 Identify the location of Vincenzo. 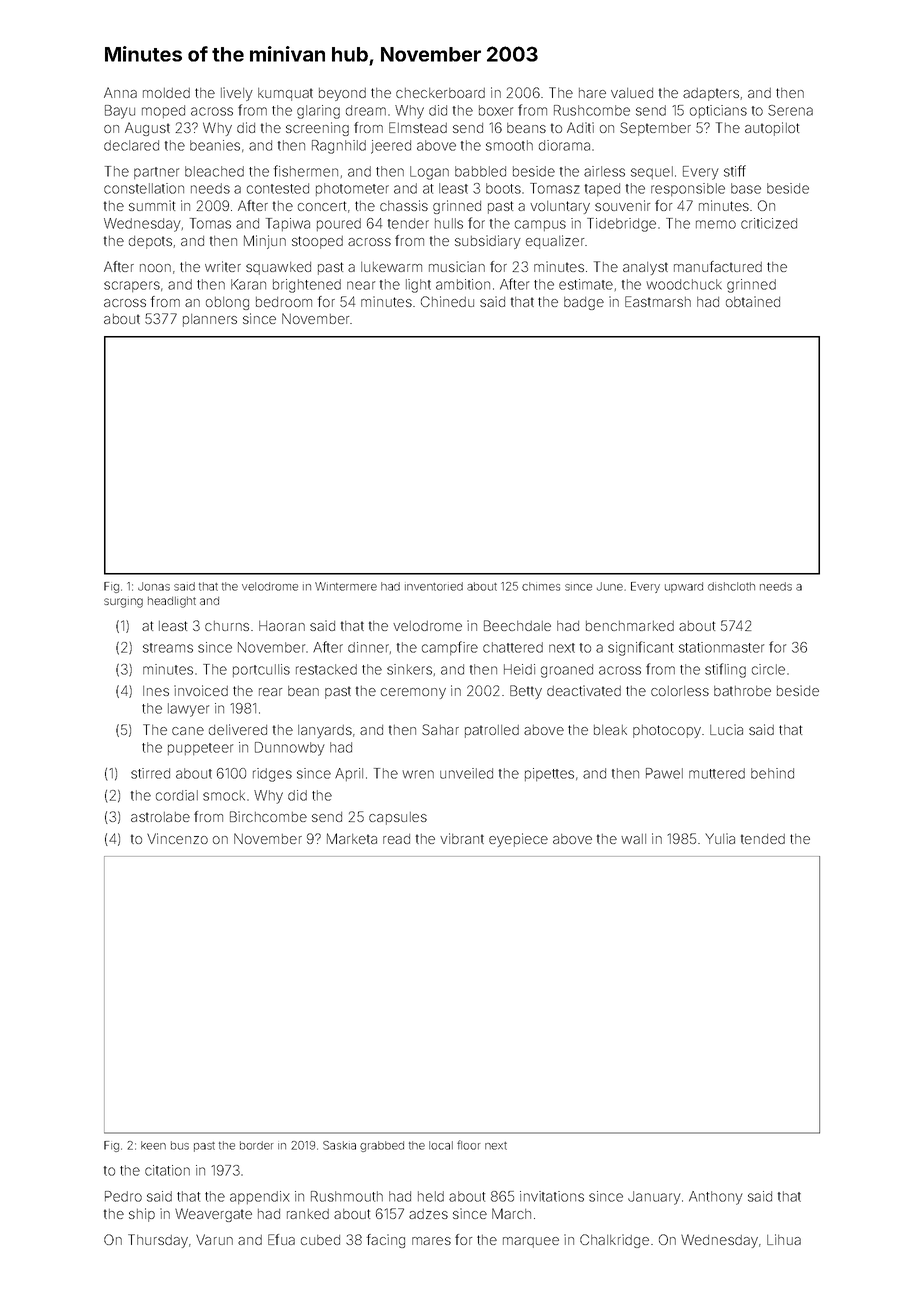
(177, 838).
